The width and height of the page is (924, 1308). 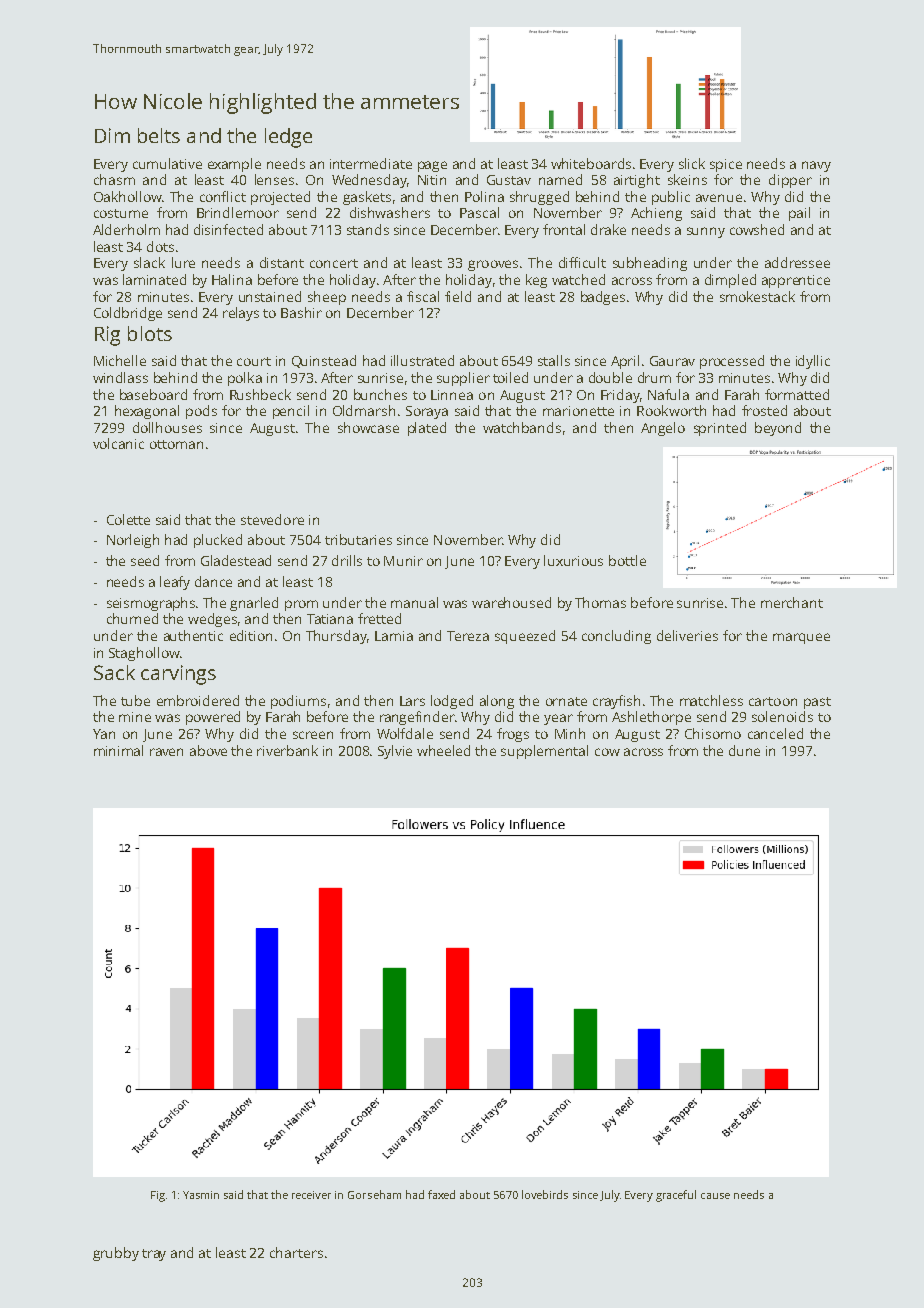 What do you see at coordinates (201, 1195) in the page?
I see `Yasmin` at bounding box center [201, 1195].
